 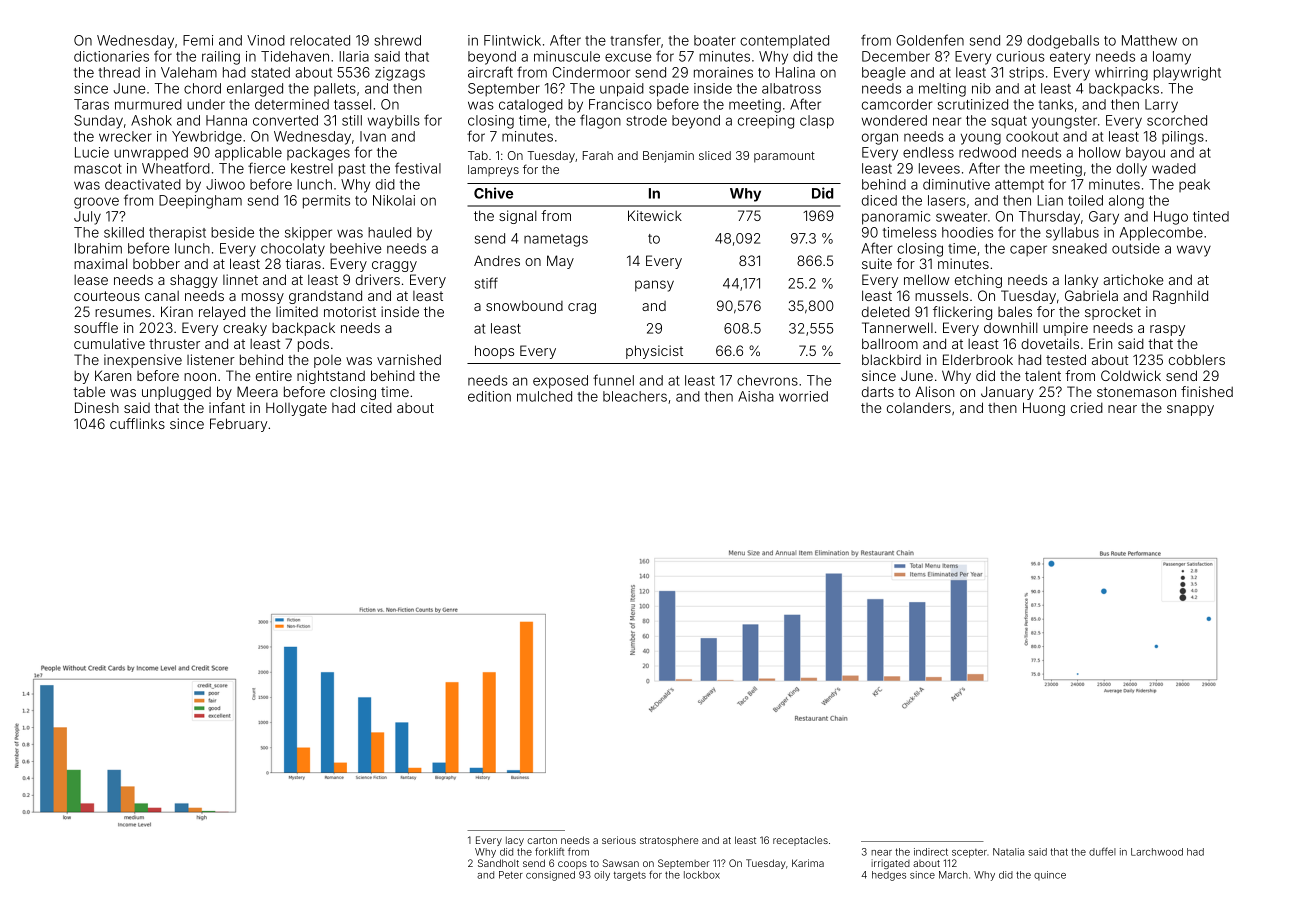 I want to click on hedges, so click(x=889, y=876).
